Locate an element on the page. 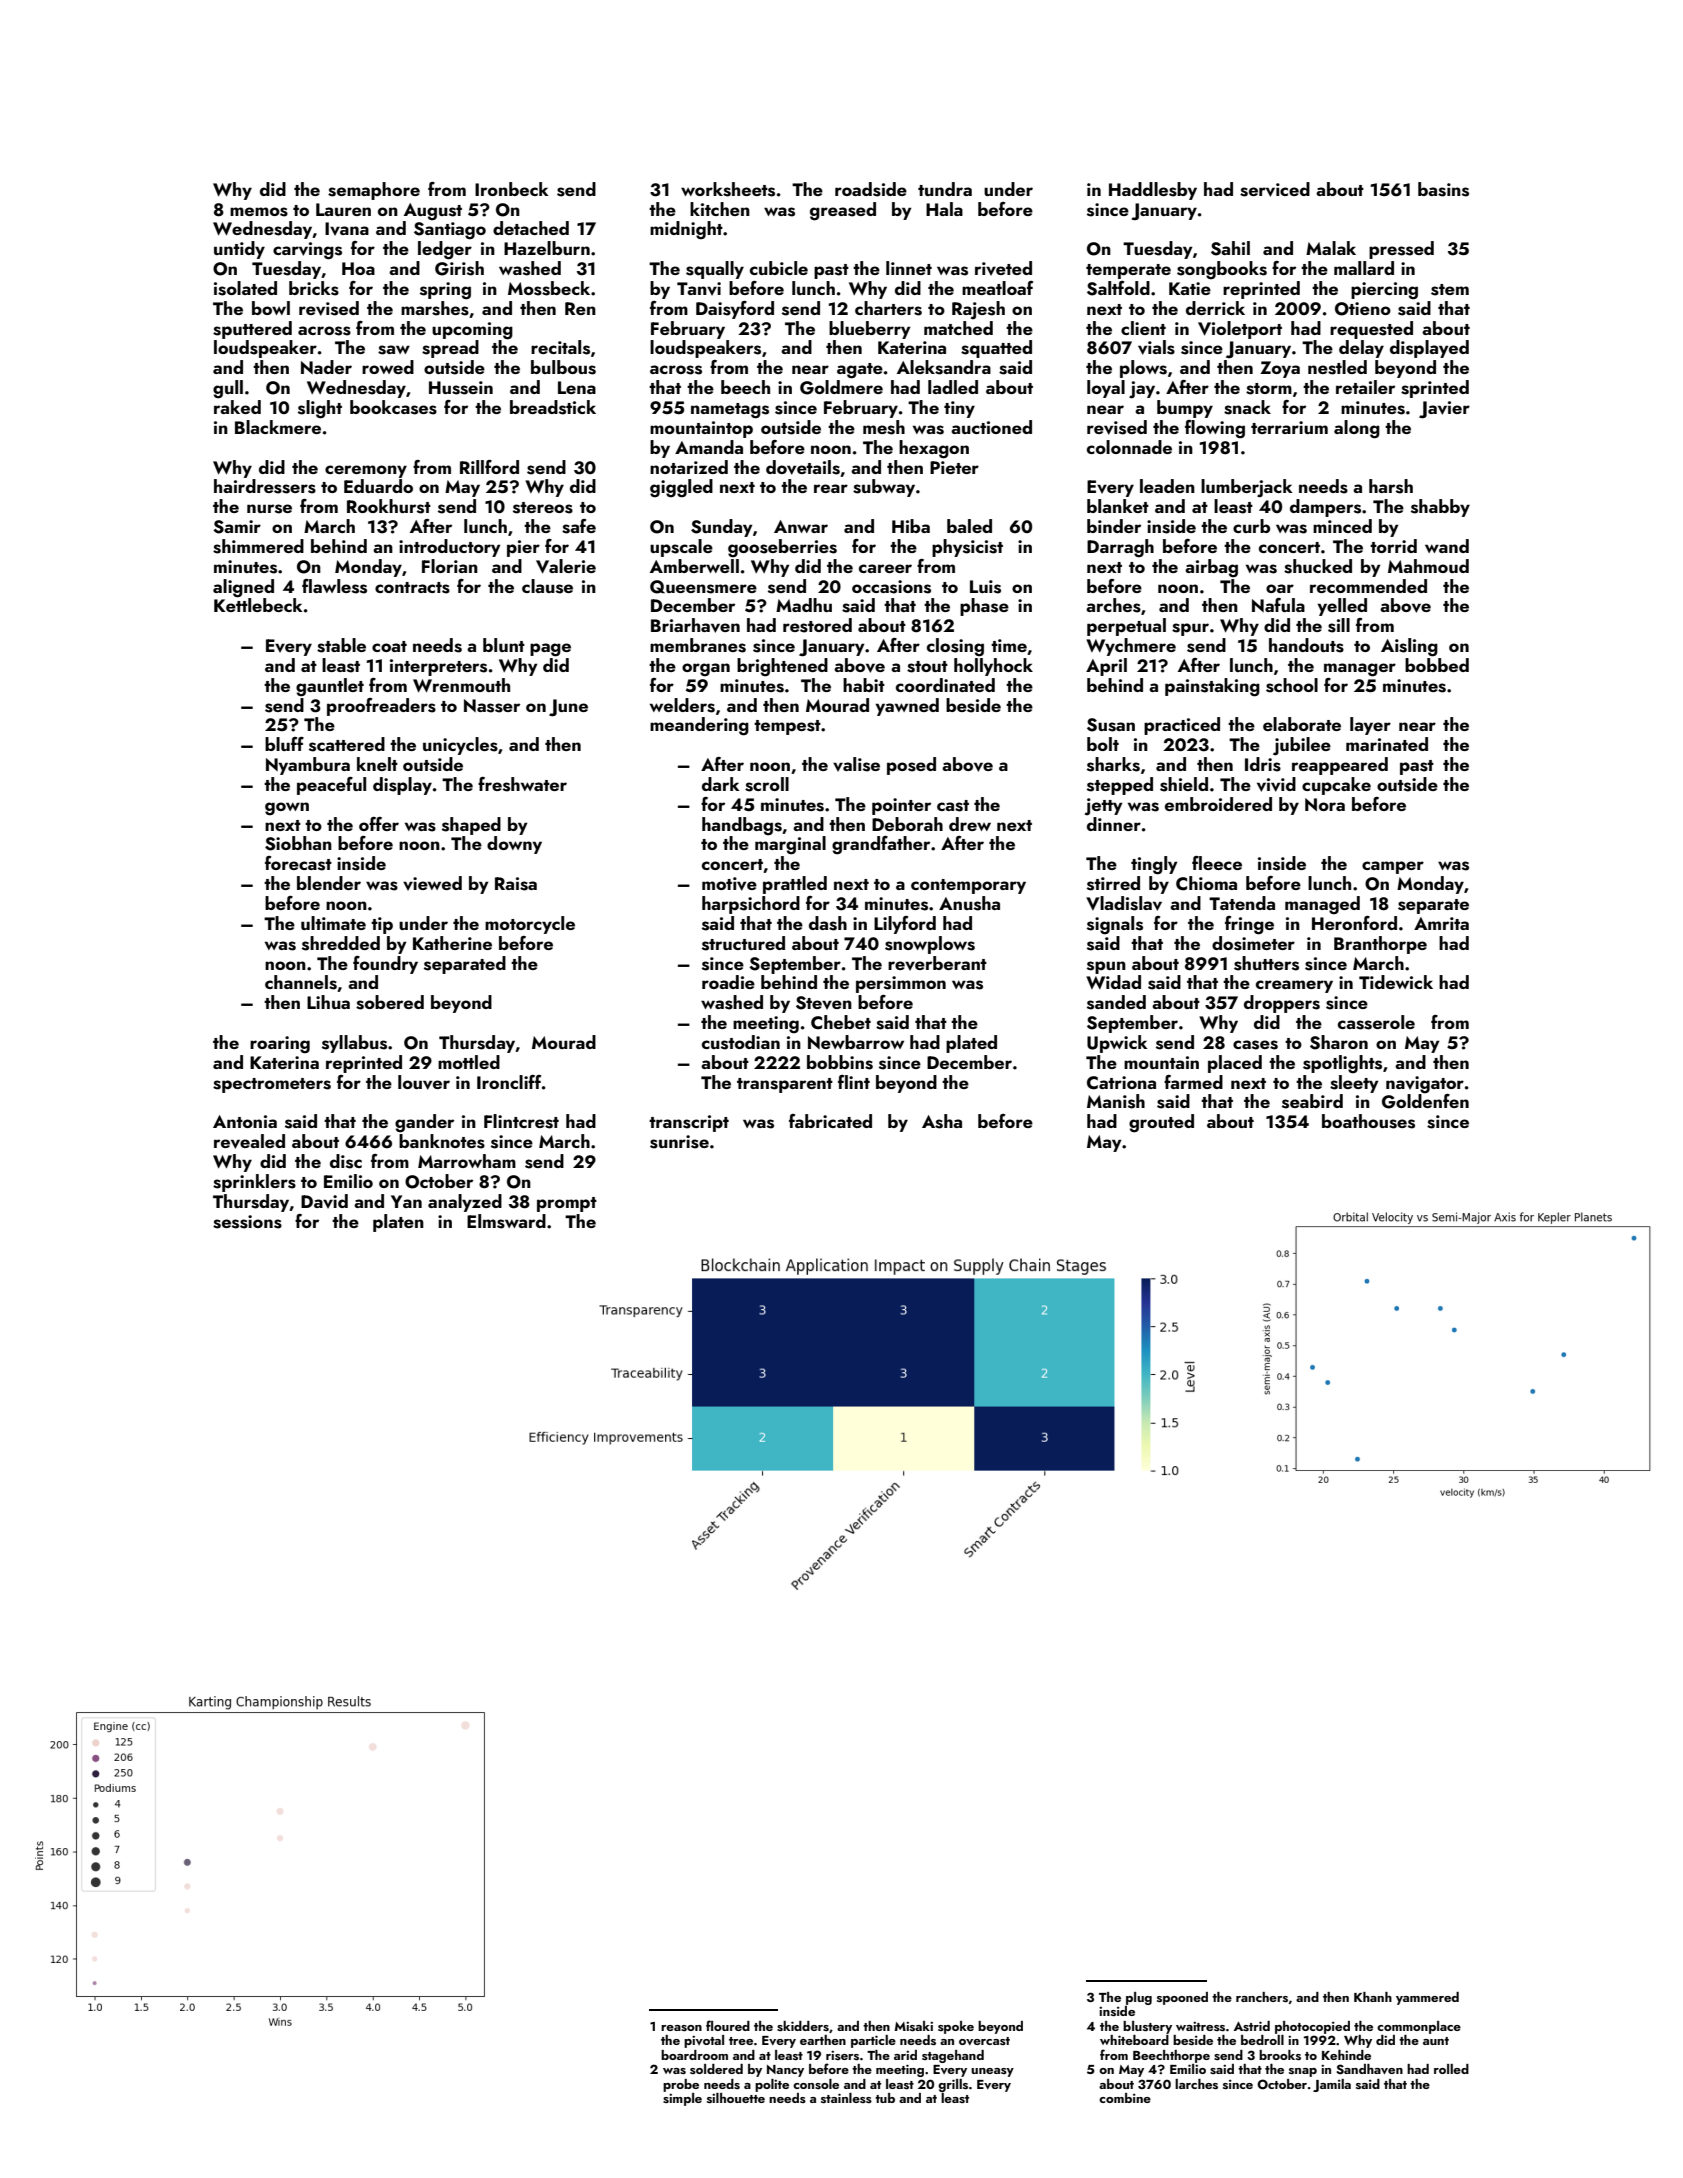 This document has height=2178, width=1683. prompt is located at coordinates (567, 1204).
